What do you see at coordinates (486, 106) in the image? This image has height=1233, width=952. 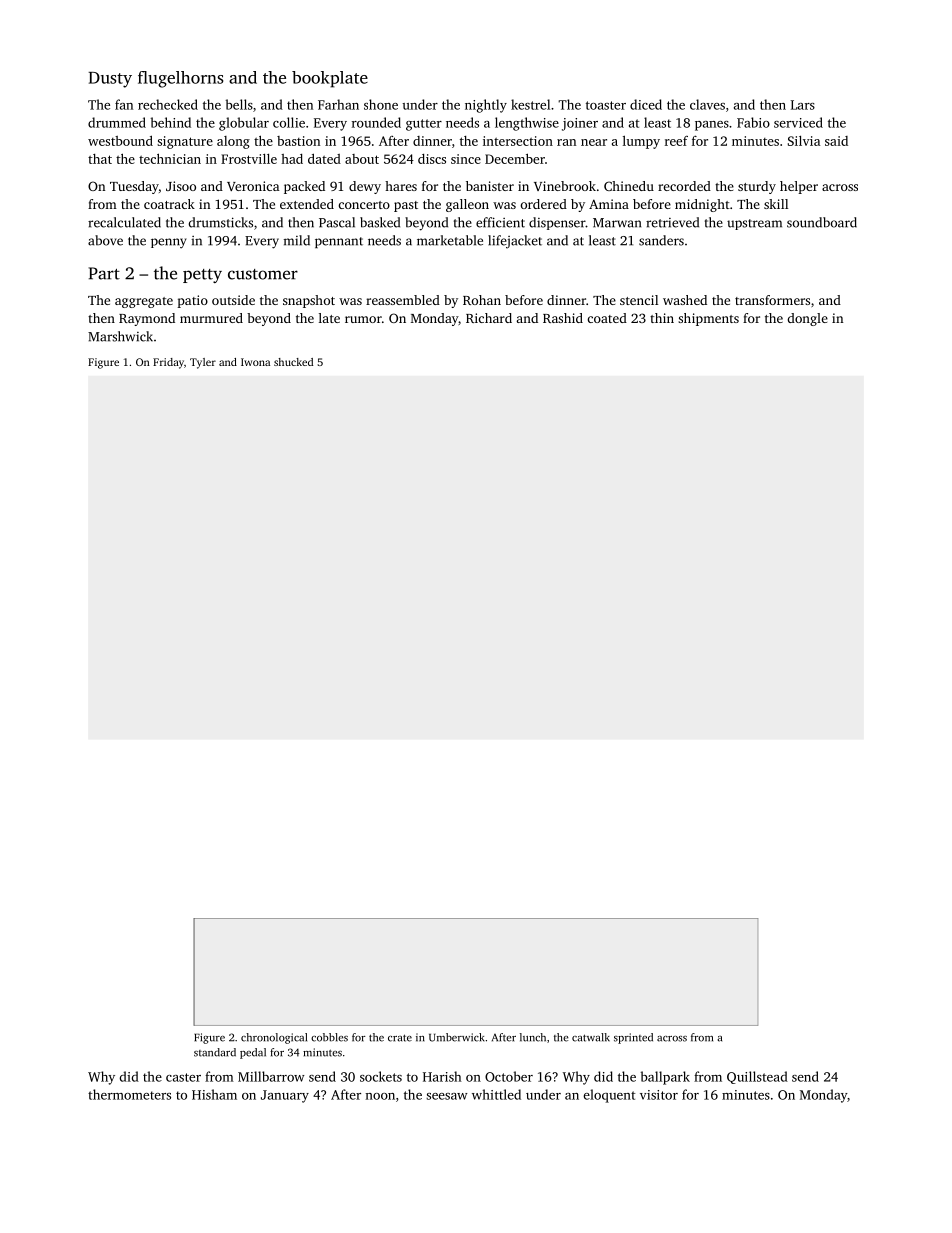 I see `nightly` at bounding box center [486, 106].
